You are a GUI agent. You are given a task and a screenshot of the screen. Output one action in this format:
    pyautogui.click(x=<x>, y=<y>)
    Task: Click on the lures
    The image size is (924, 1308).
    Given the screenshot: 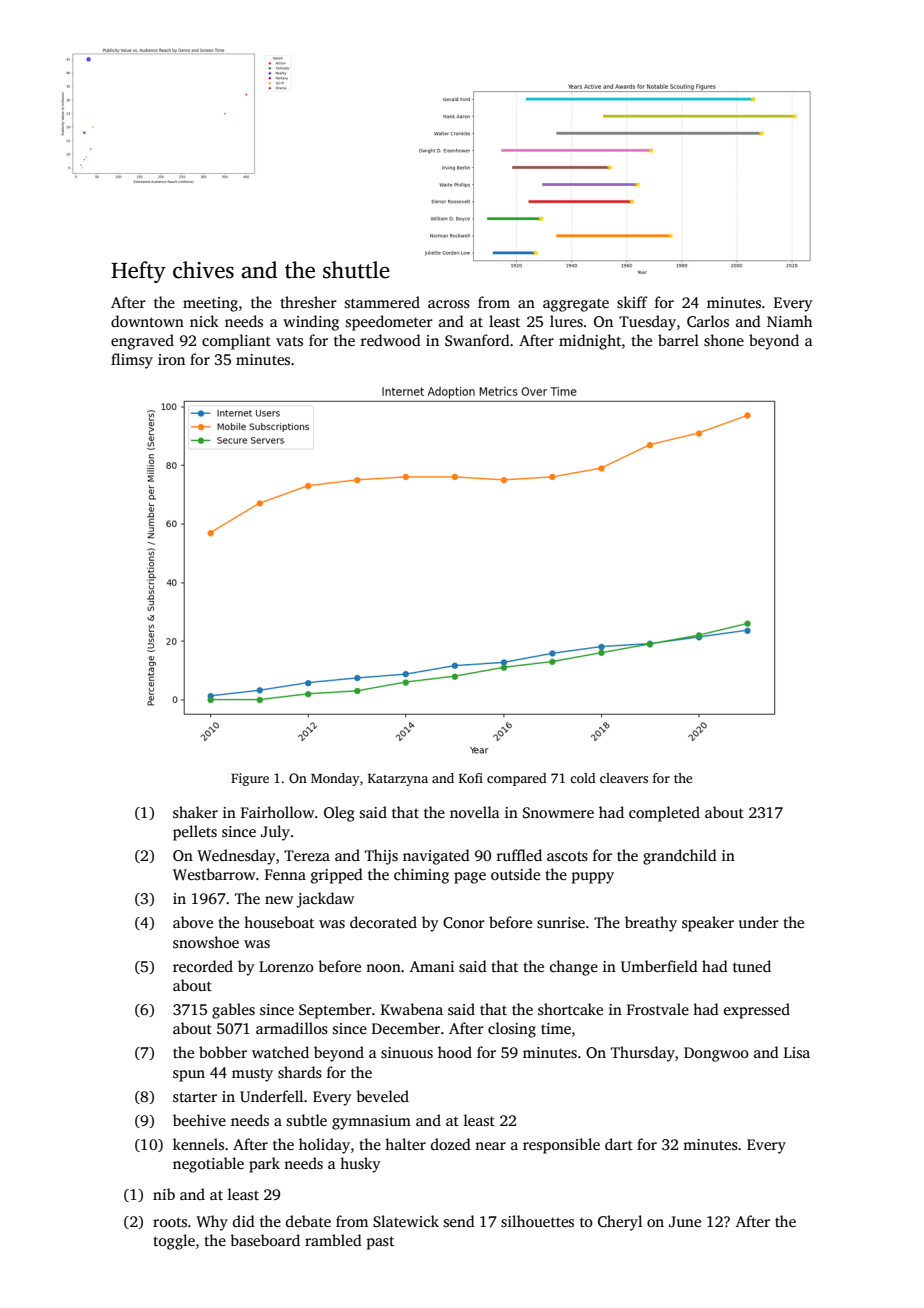 What is the action you would take?
    pyautogui.click(x=566, y=321)
